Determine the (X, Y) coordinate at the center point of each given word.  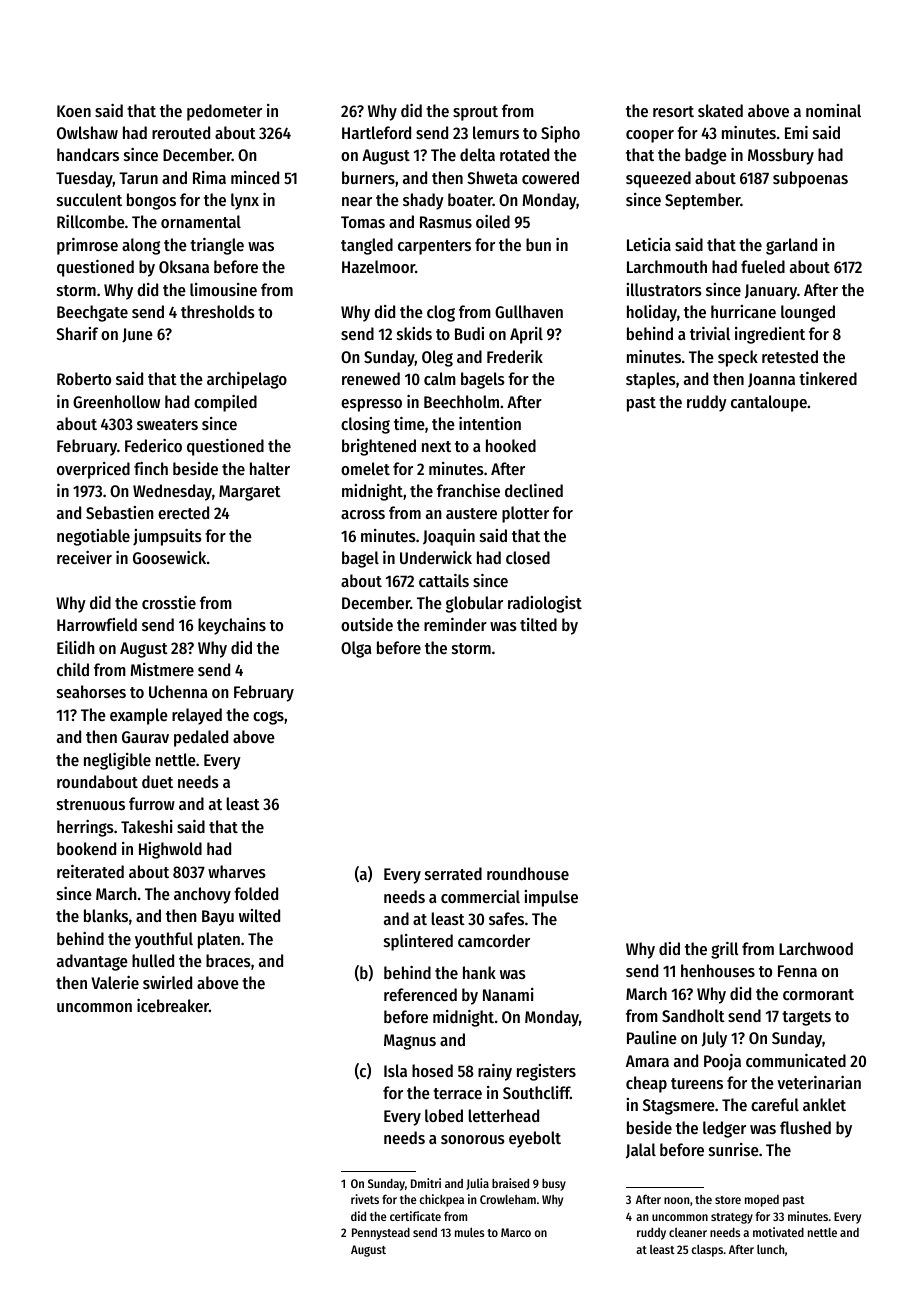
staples (651, 380)
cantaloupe (769, 403)
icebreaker (173, 1005)
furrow (152, 803)
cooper (650, 136)
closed (528, 557)
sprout (475, 113)
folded (256, 893)
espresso (371, 405)
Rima (209, 177)
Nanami (508, 994)
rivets (365, 1199)
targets (806, 1018)
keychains (232, 626)
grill (725, 950)
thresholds (218, 311)
